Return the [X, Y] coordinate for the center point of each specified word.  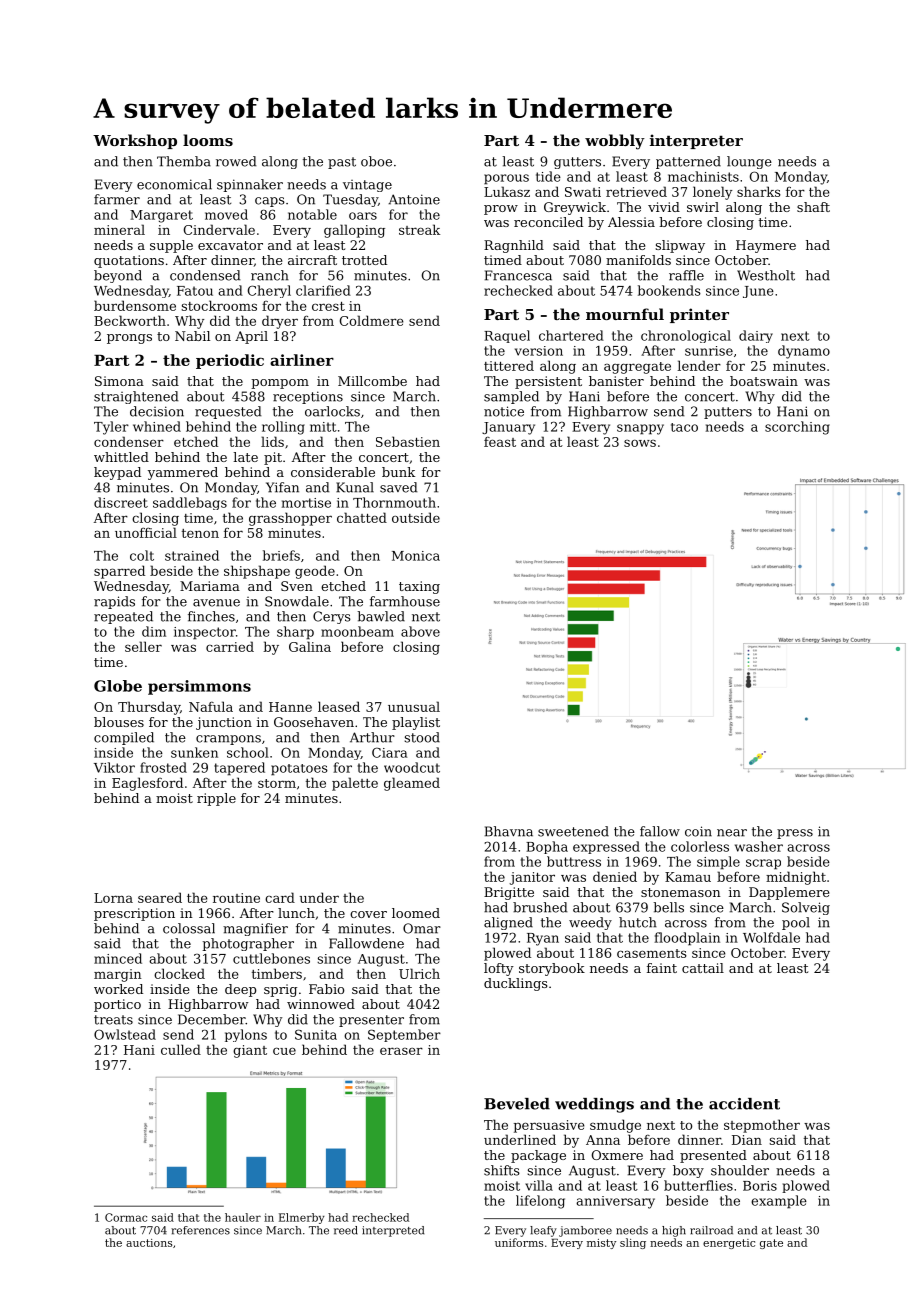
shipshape [257, 572]
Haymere [766, 246]
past [342, 163]
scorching [797, 428]
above [420, 631]
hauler [243, 1217]
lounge [749, 162]
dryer [280, 322]
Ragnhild [514, 246]
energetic [729, 1244]
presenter [371, 1021]
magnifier [255, 929]
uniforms [519, 1242]
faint [662, 968]
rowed [236, 161]
